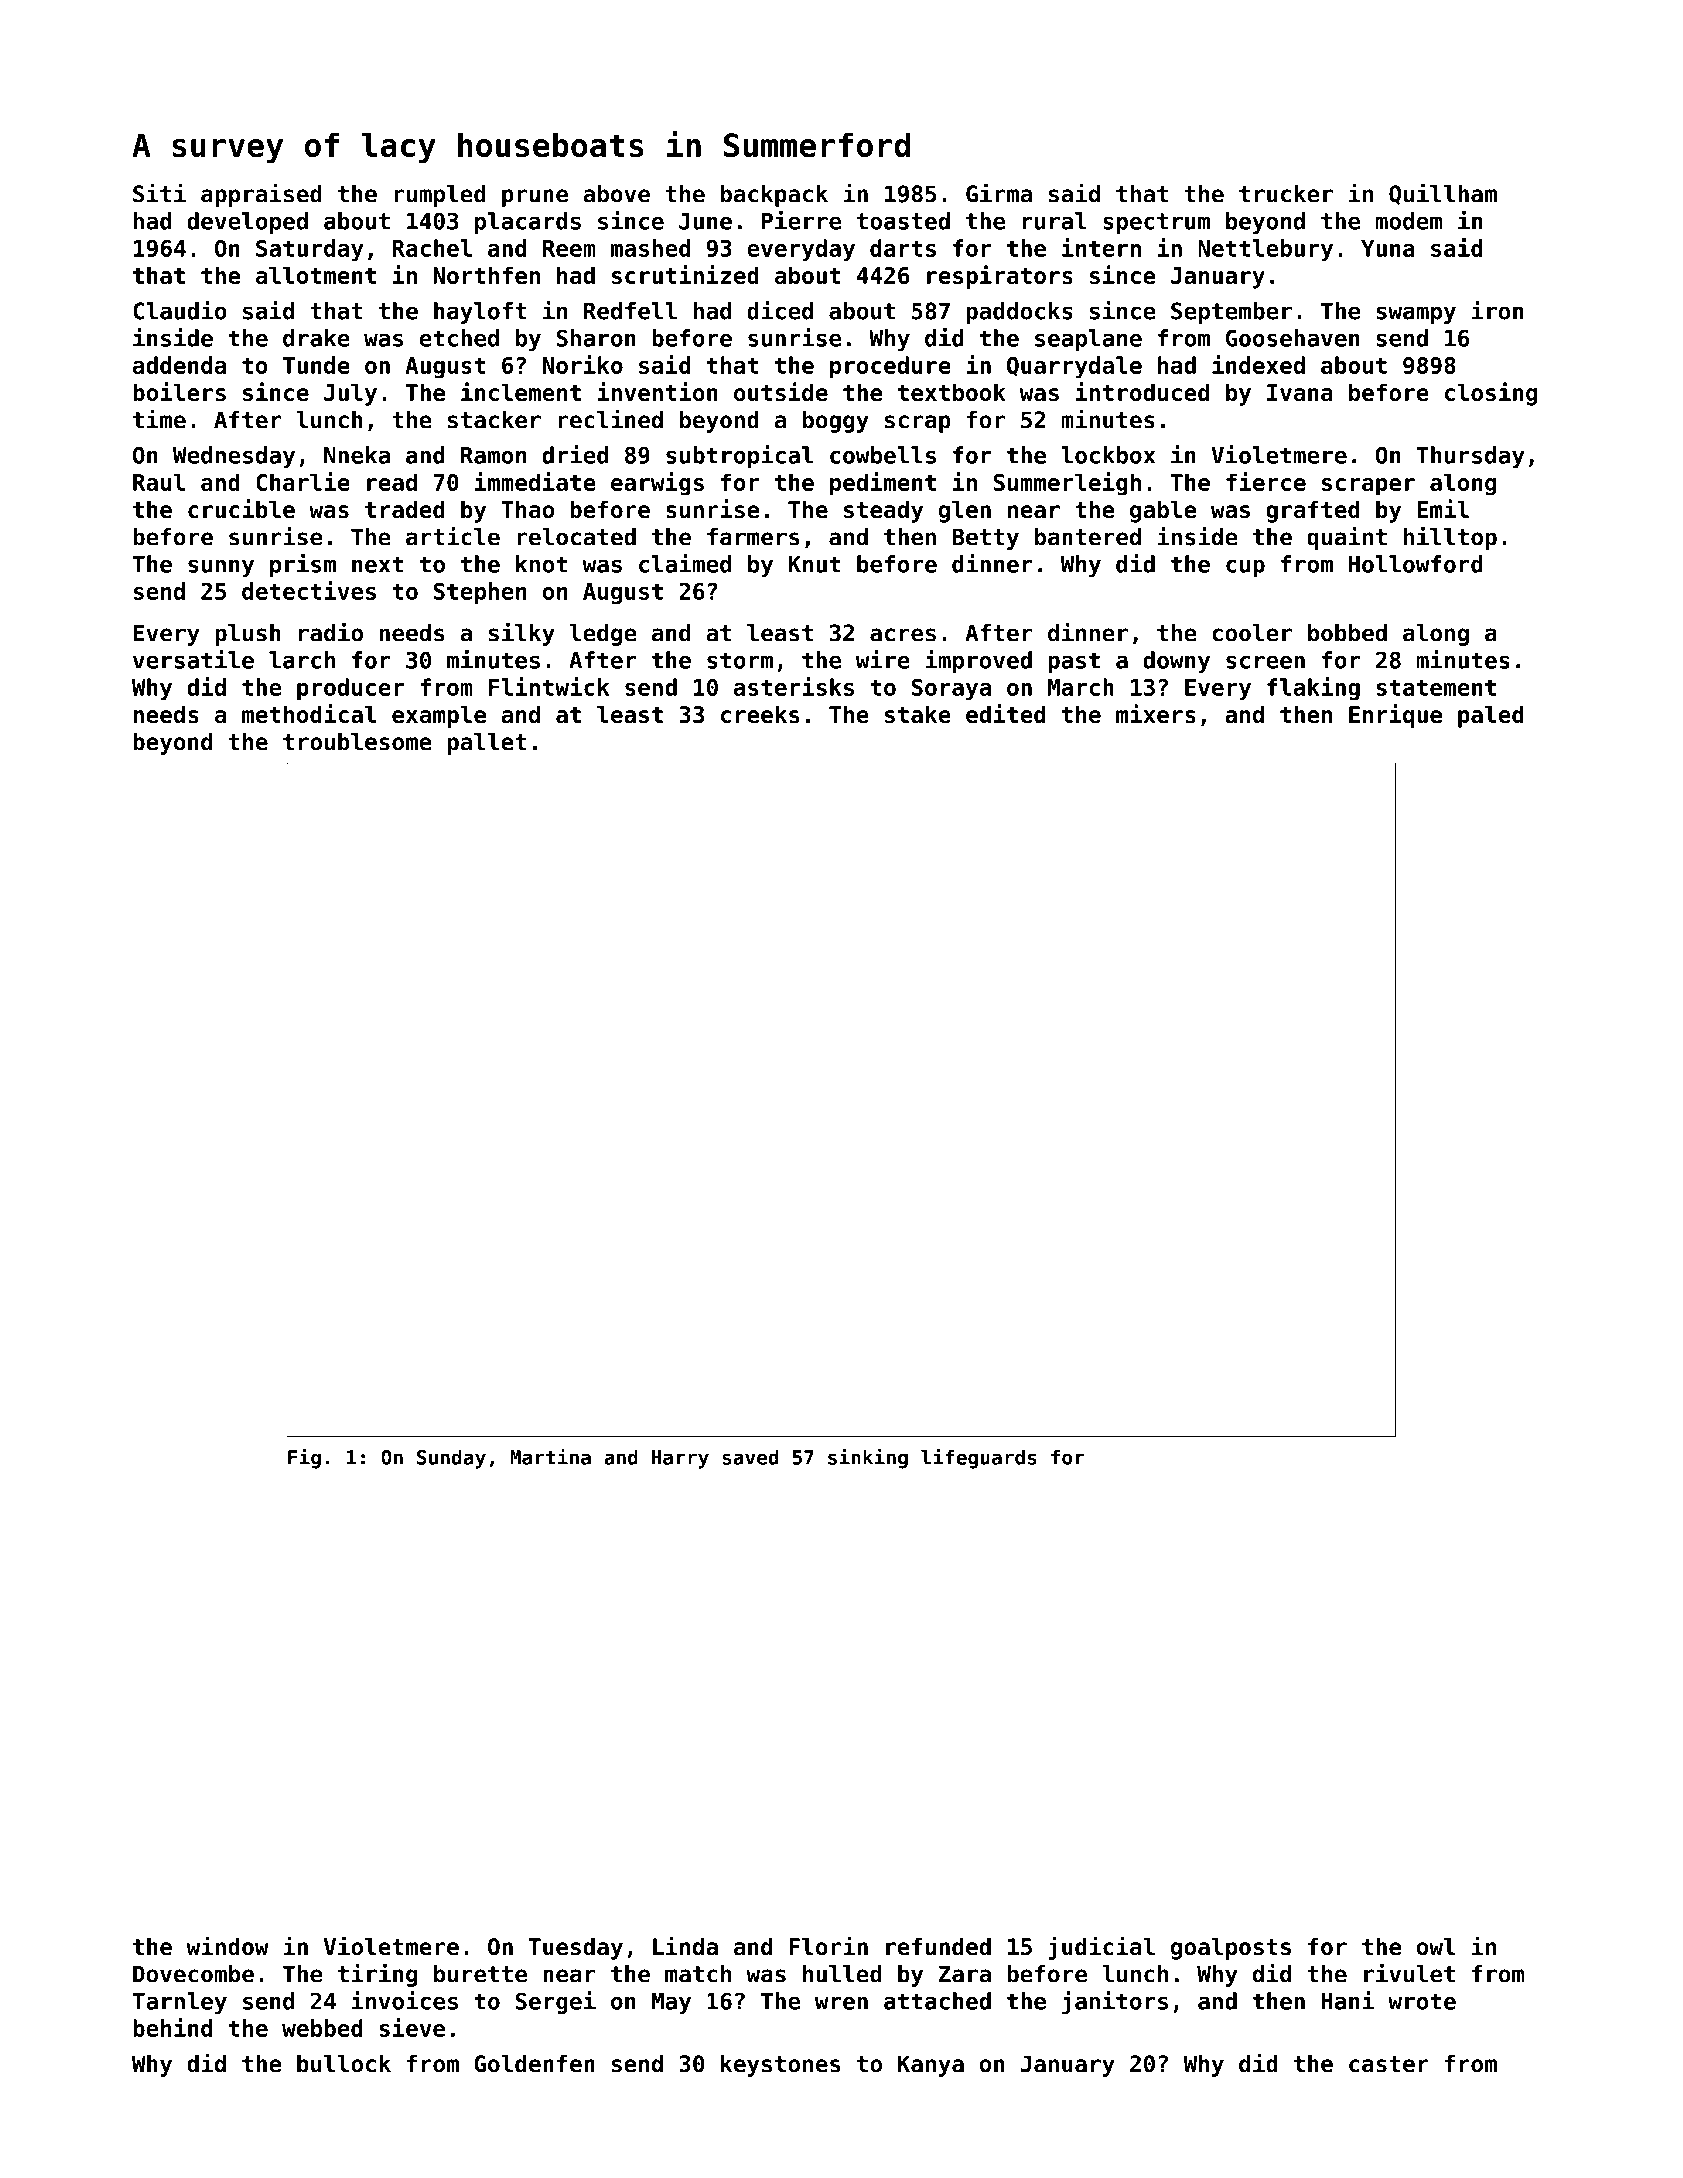 The width and height of the screenshot is (1683, 2178). What do you see at coordinates (1497, 310) in the screenshot?
I see `iron` at bounding box center [1497, 310].
